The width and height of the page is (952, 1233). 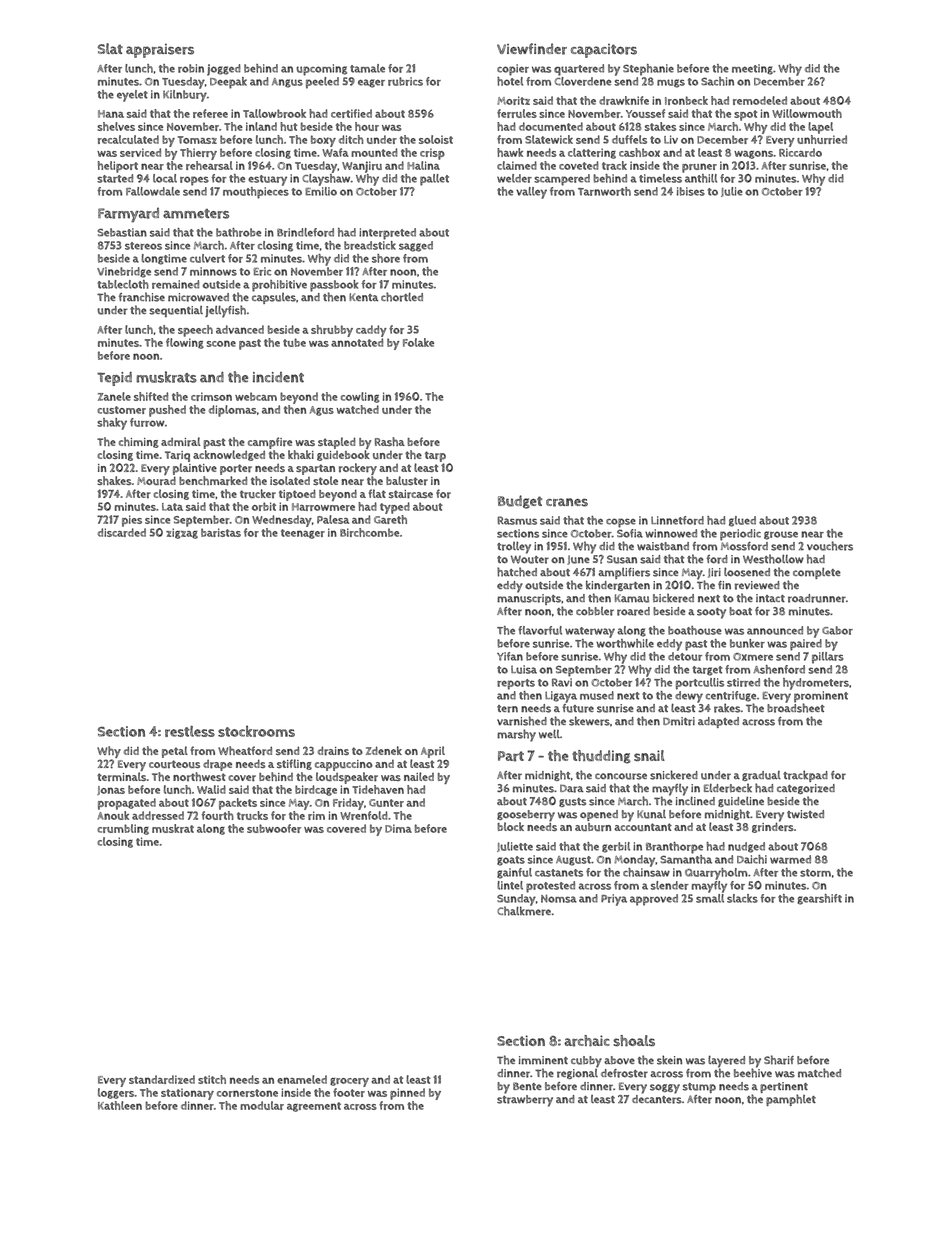 I want to click on Palesa, so click(x=333, y=519).
